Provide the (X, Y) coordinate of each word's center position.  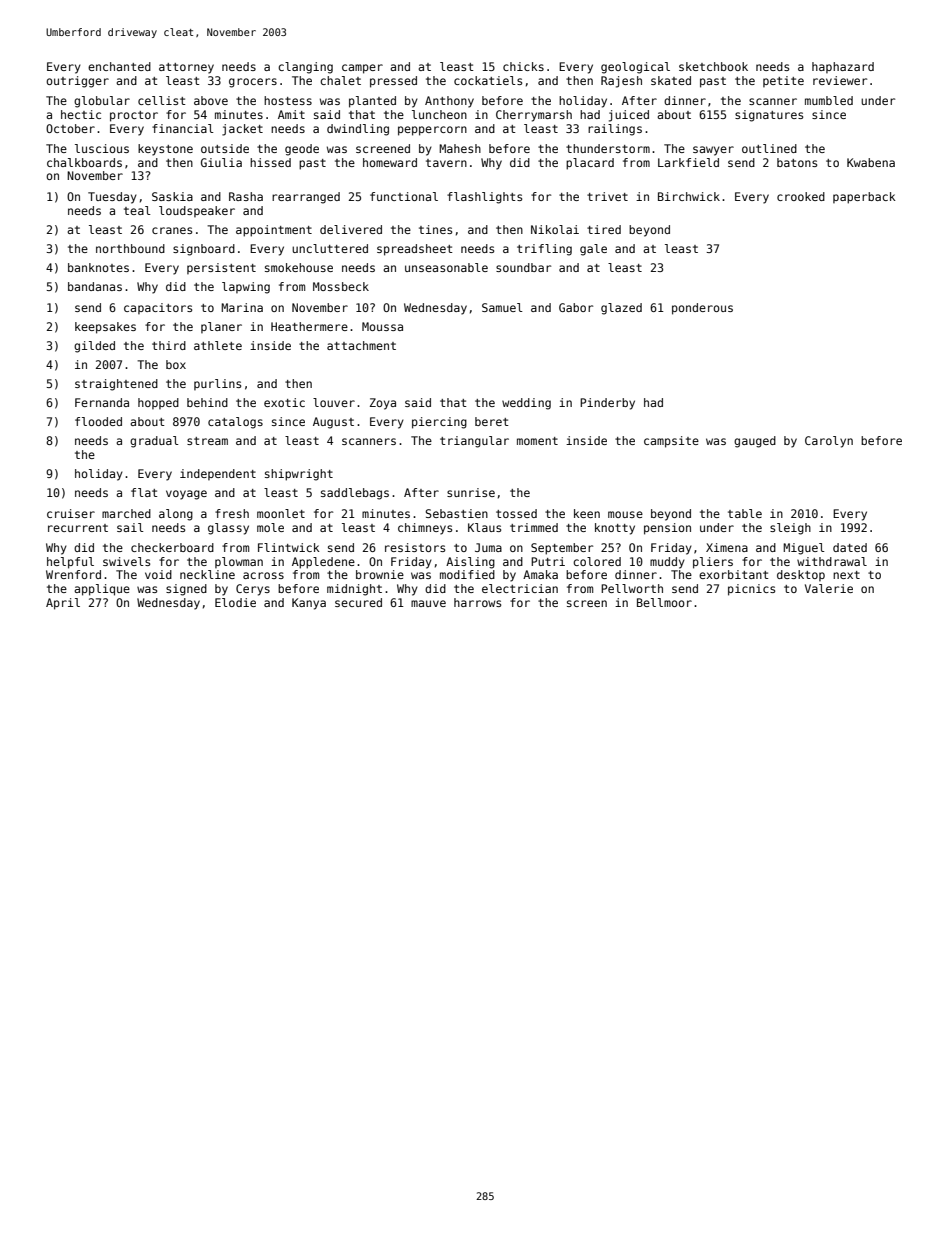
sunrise (471, 492)
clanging (305, 68)
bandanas (95, 286)
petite (783, 81)
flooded (98, 421)
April (63, 604)
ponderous (702, 309)
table (745, 513)
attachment (361, 345)
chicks (523, 66)
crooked (801, 196)
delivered (351, 229)
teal (137, 210)
